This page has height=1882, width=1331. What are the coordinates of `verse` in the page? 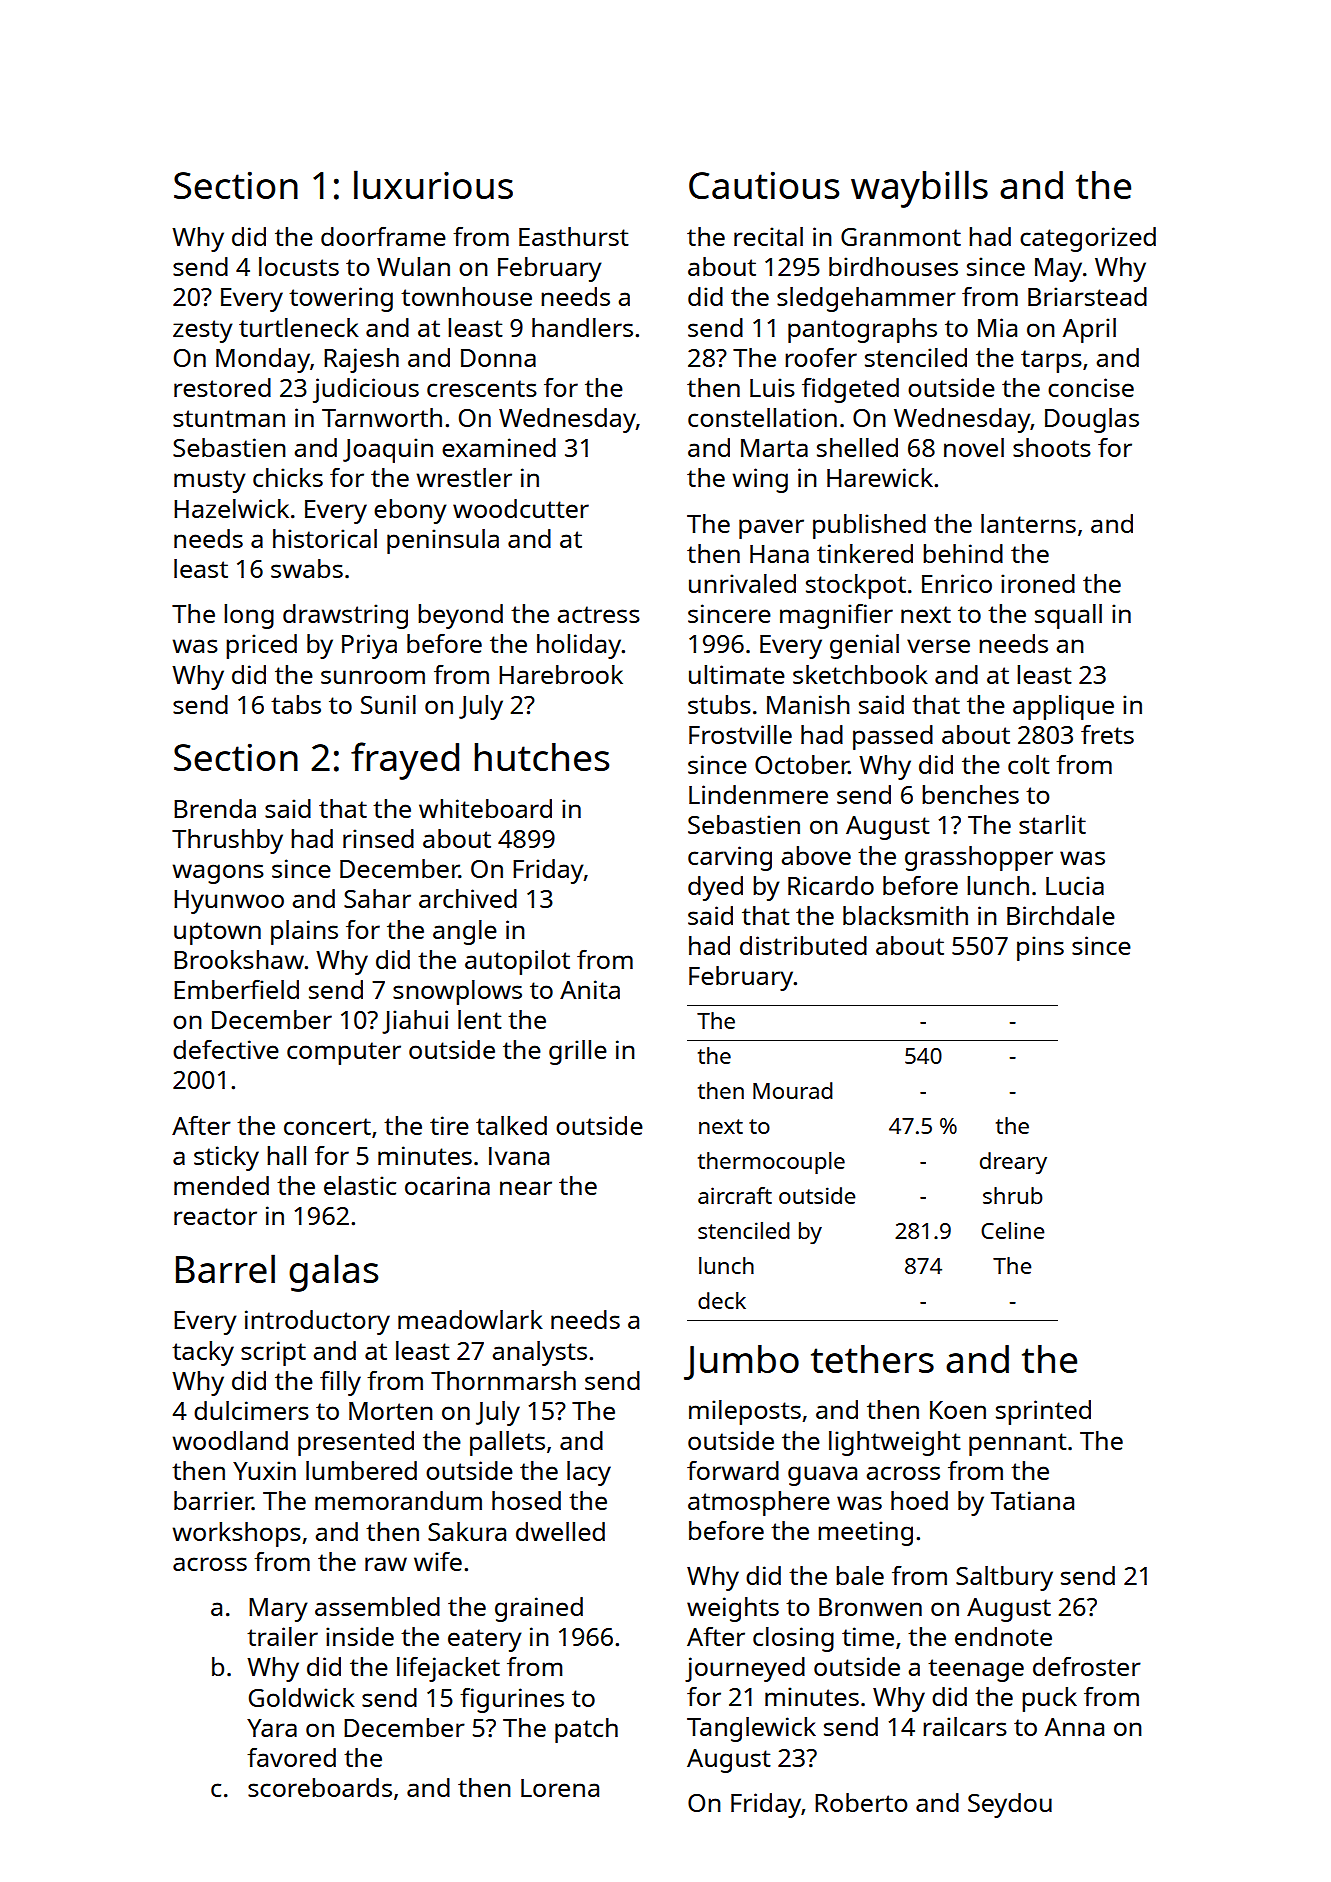 It's located at (938, 646).
